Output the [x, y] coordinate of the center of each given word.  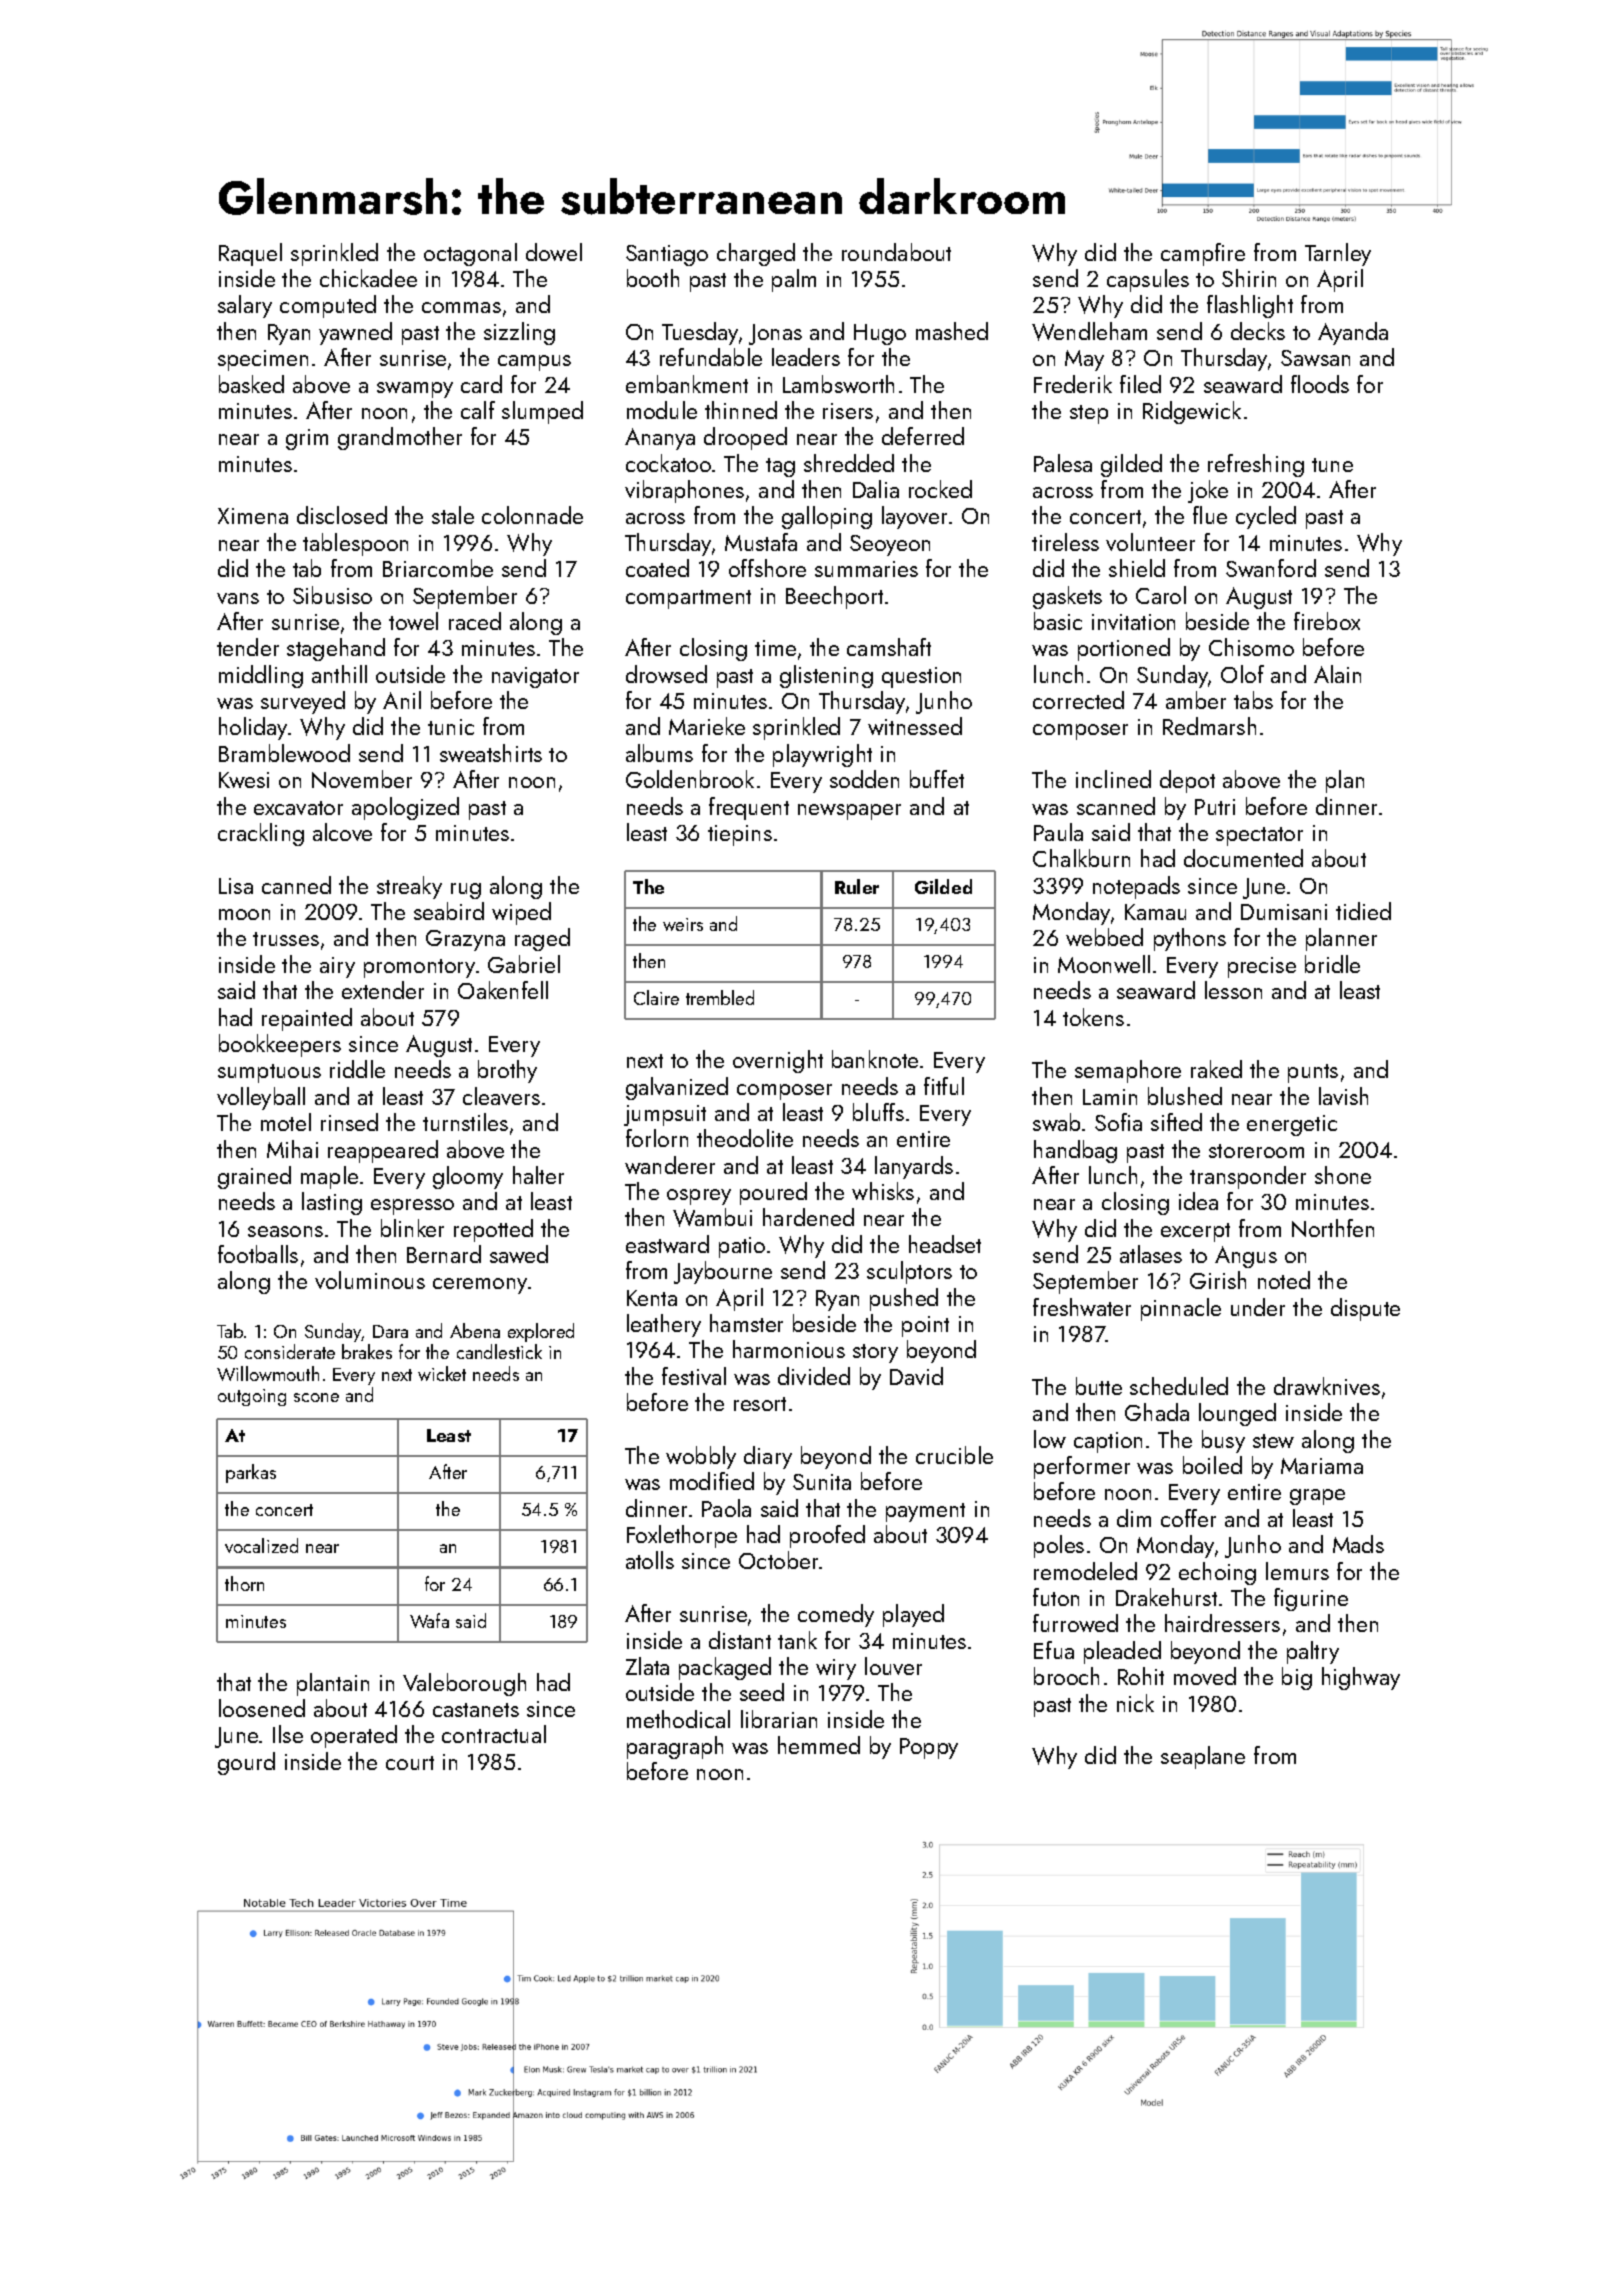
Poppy [929, 1748]
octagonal [470, 254]
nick [1135, 1703]
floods [1320, 384]
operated [354, 1736]
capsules [1148, 280]
